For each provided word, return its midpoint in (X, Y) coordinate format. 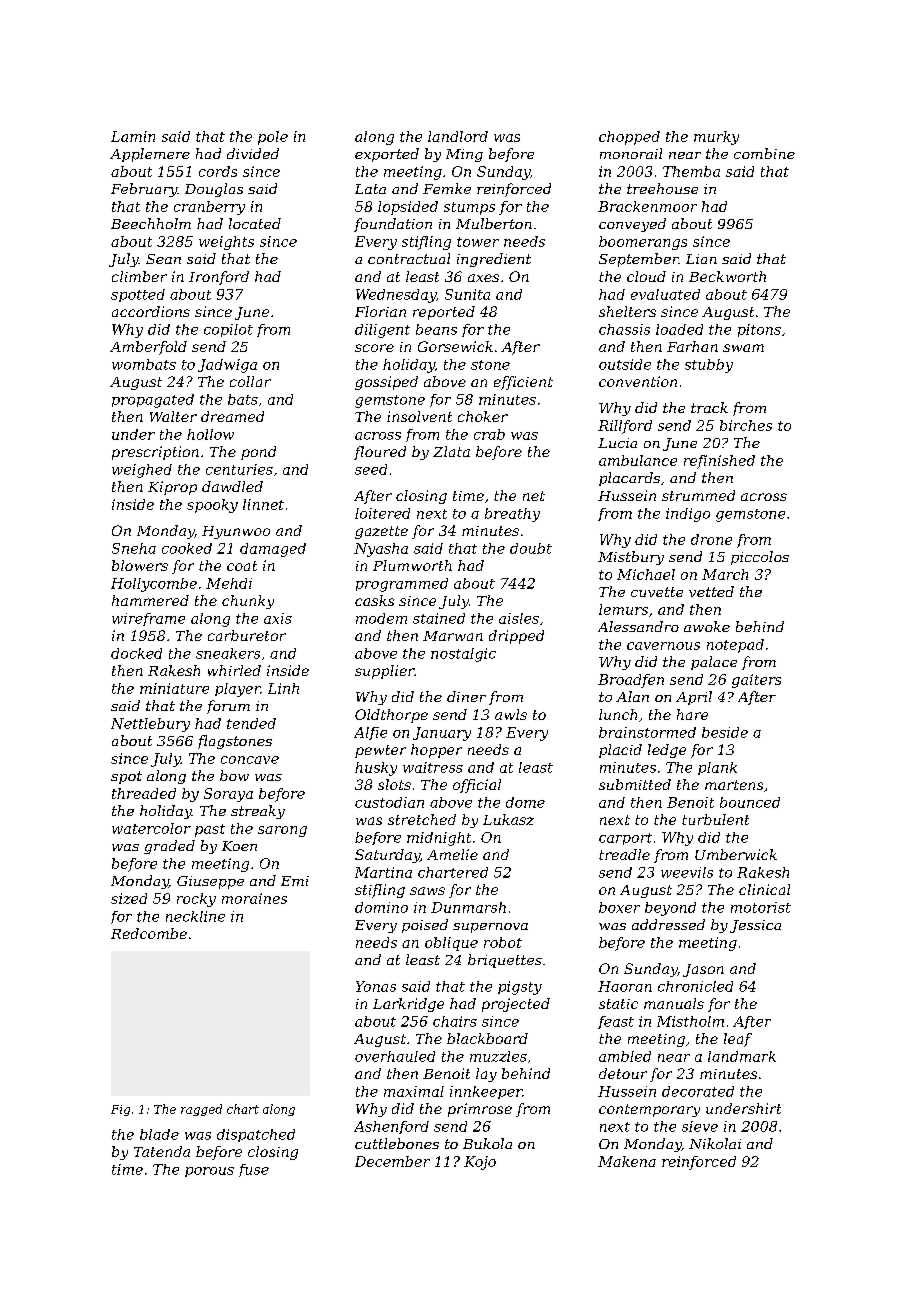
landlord (458, 136)
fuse (254, 1170)
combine (764, 153)
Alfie (370, 733)
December (392, 1161)
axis (278, 618)
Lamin (133, 136)
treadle (624, 854)
